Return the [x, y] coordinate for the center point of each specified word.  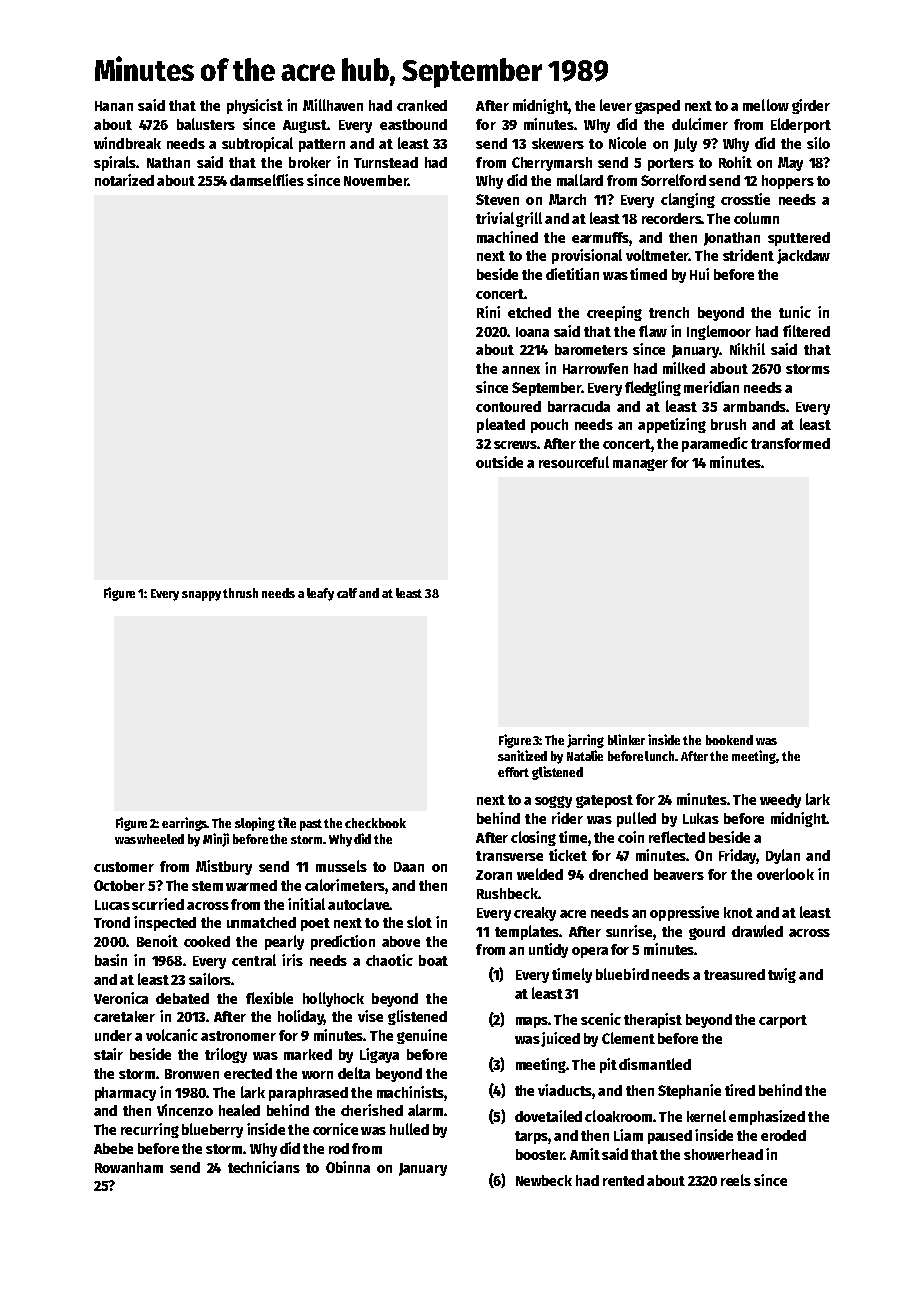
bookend [729, 740]
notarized [124, 180]
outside [499, 462]
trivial [495, 218]
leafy [320, 594]
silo [818, 143]
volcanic [172, 1035]
